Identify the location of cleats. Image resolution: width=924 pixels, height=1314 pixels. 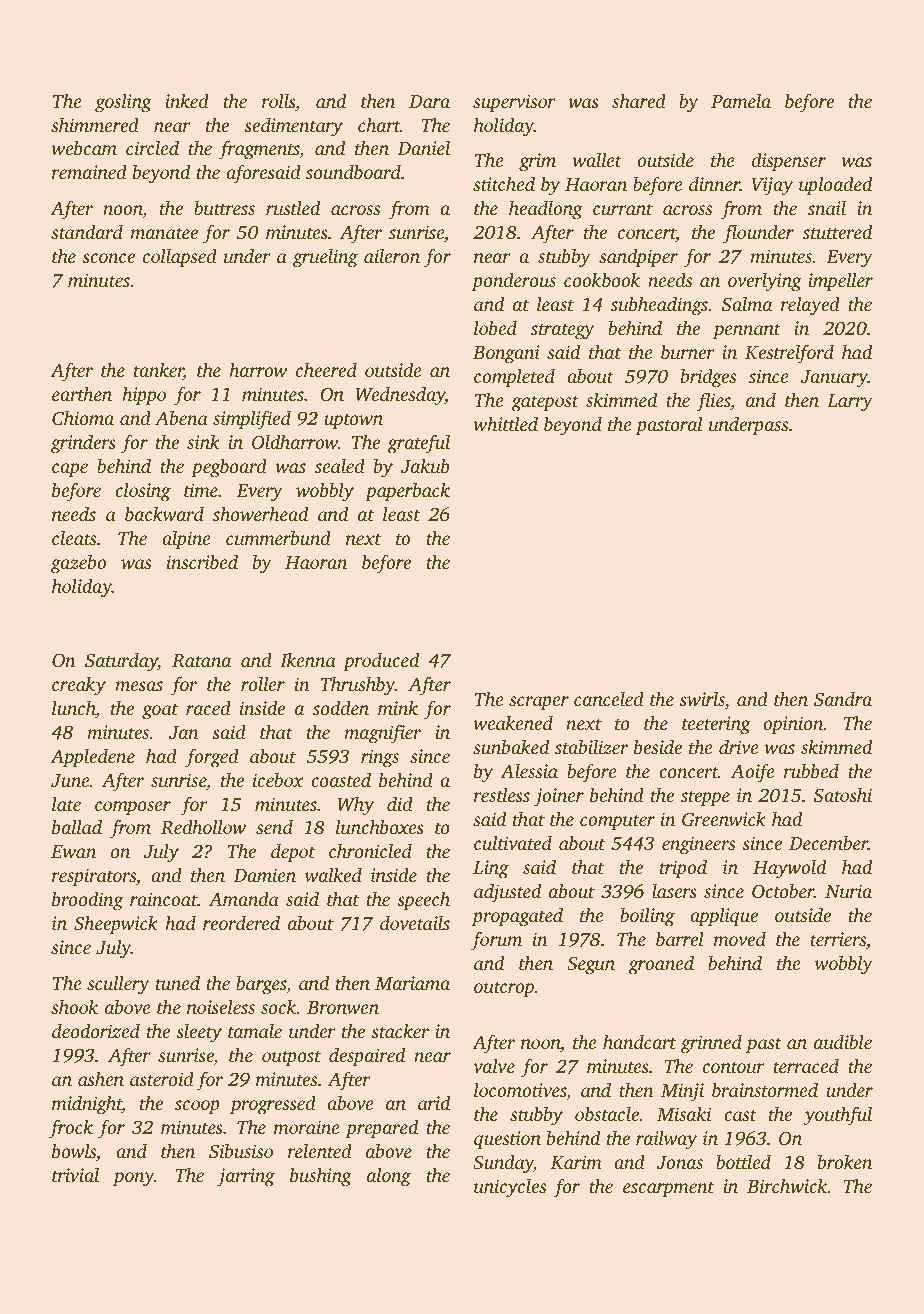
(74, 537).
